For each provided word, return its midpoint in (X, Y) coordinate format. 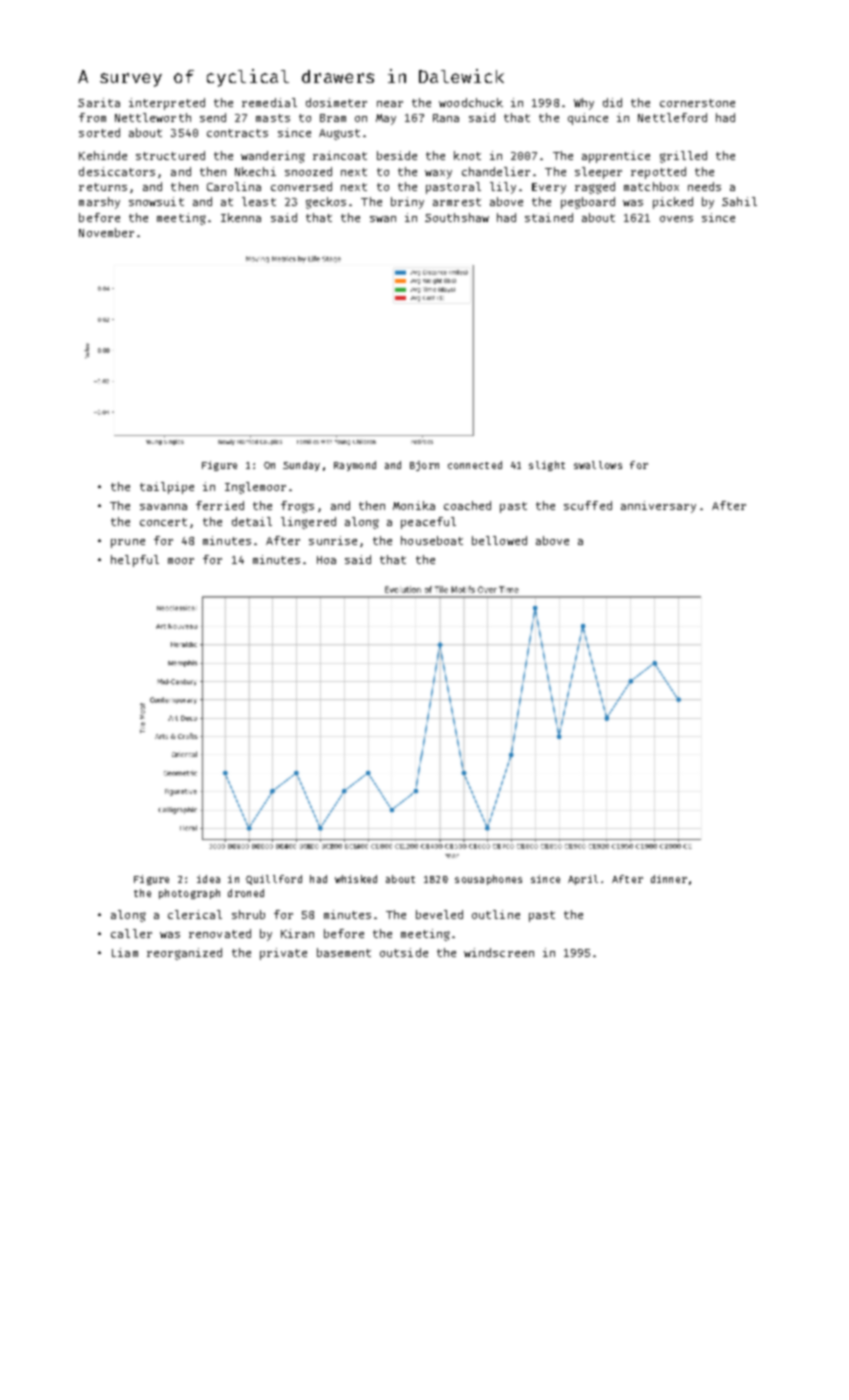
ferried (220, 505)
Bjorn (424, 466)
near (390, 104)
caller (131, 933)
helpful (135, 561)
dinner (669, 879)
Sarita (99, 102)
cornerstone (697, 103)
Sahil (739, 201)
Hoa (326, 560)
